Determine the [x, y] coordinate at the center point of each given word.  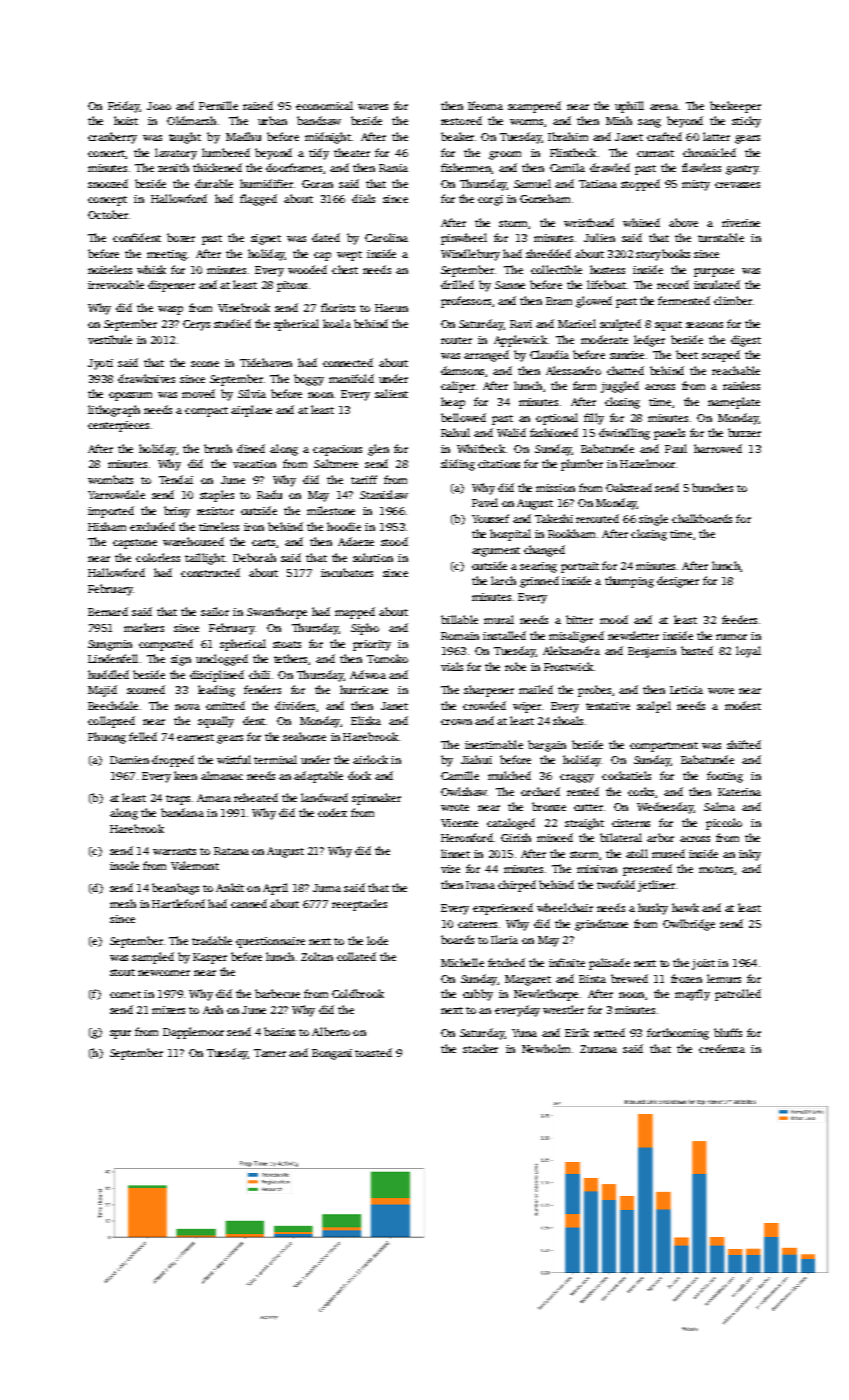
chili [259, 674]
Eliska [366, 720]
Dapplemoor [193, 1033]
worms [526, 122]
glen [378, 450]
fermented [684, 300]
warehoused [193, 541]
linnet [455, 853]
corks [641, 791]
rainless [741, 385]
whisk [151, 269]
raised [258, 105]
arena [664, 107]
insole [124, 865]
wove [721, 691]
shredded [548, 253]
